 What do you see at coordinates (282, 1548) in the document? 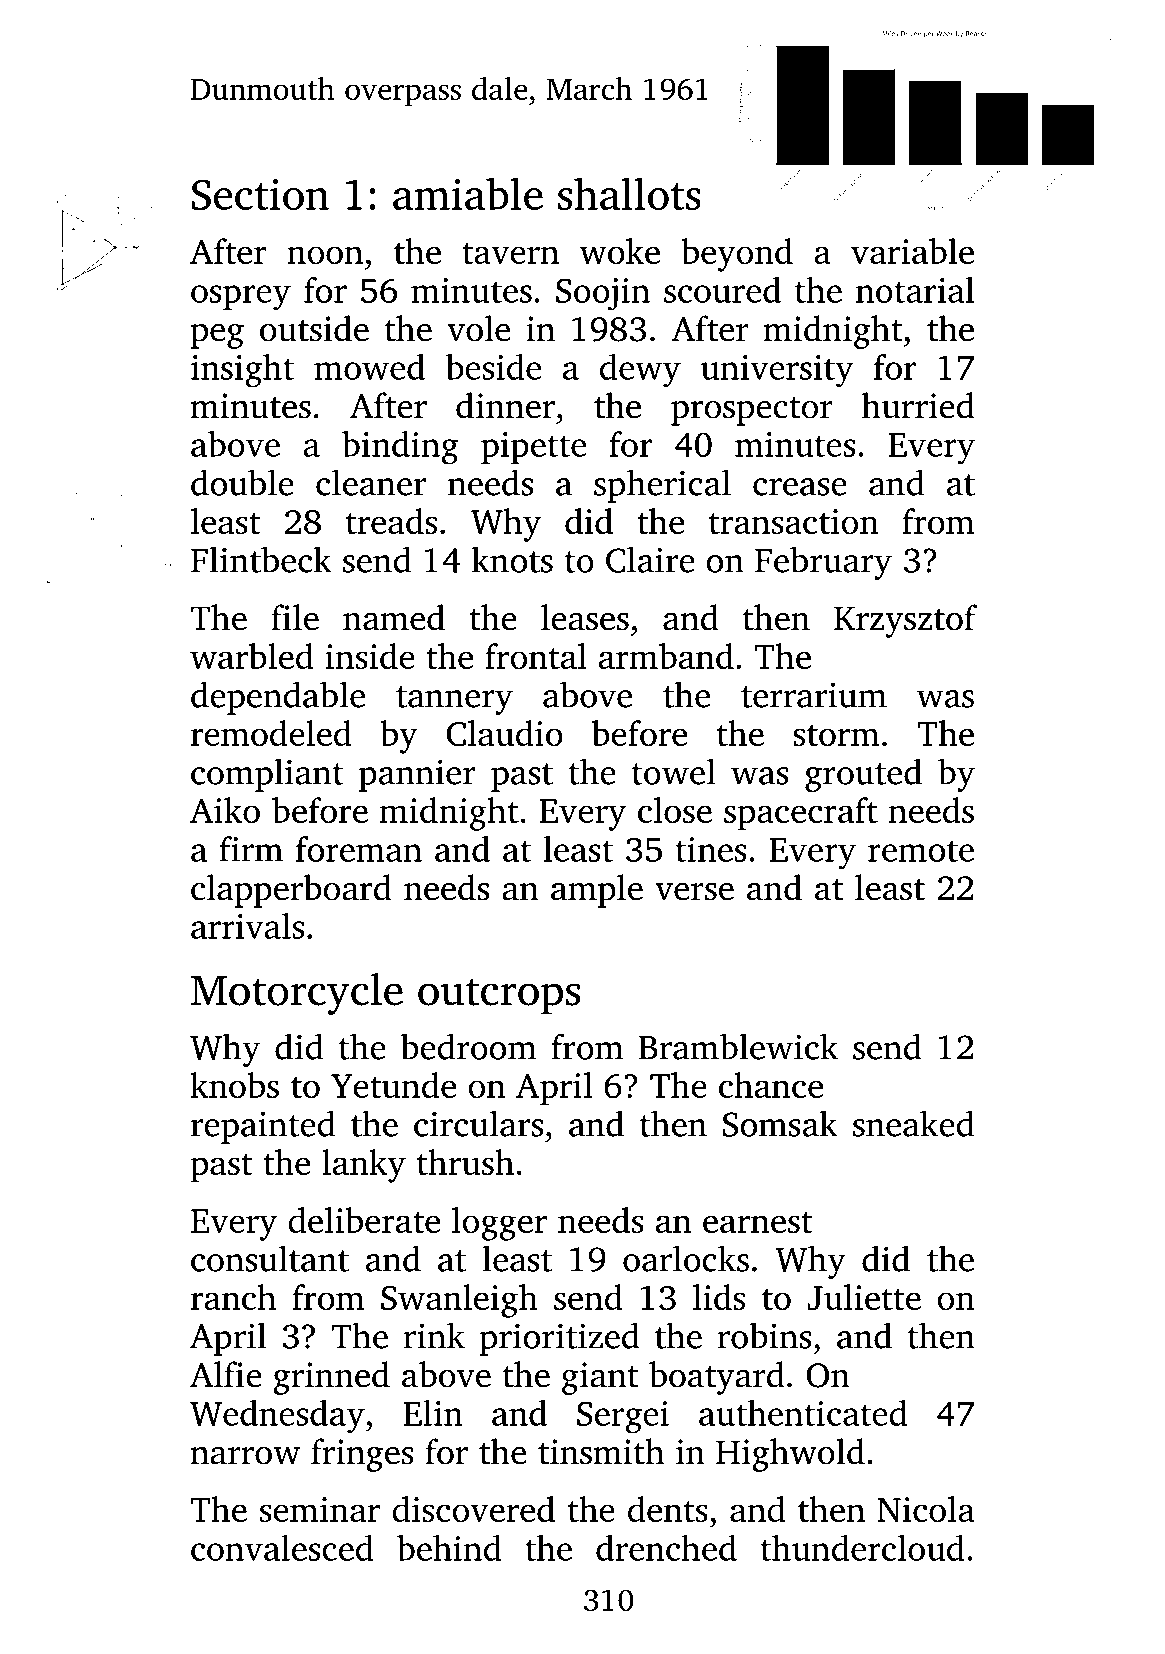
I see `convalesced` at bounding box center [282, 1548].
